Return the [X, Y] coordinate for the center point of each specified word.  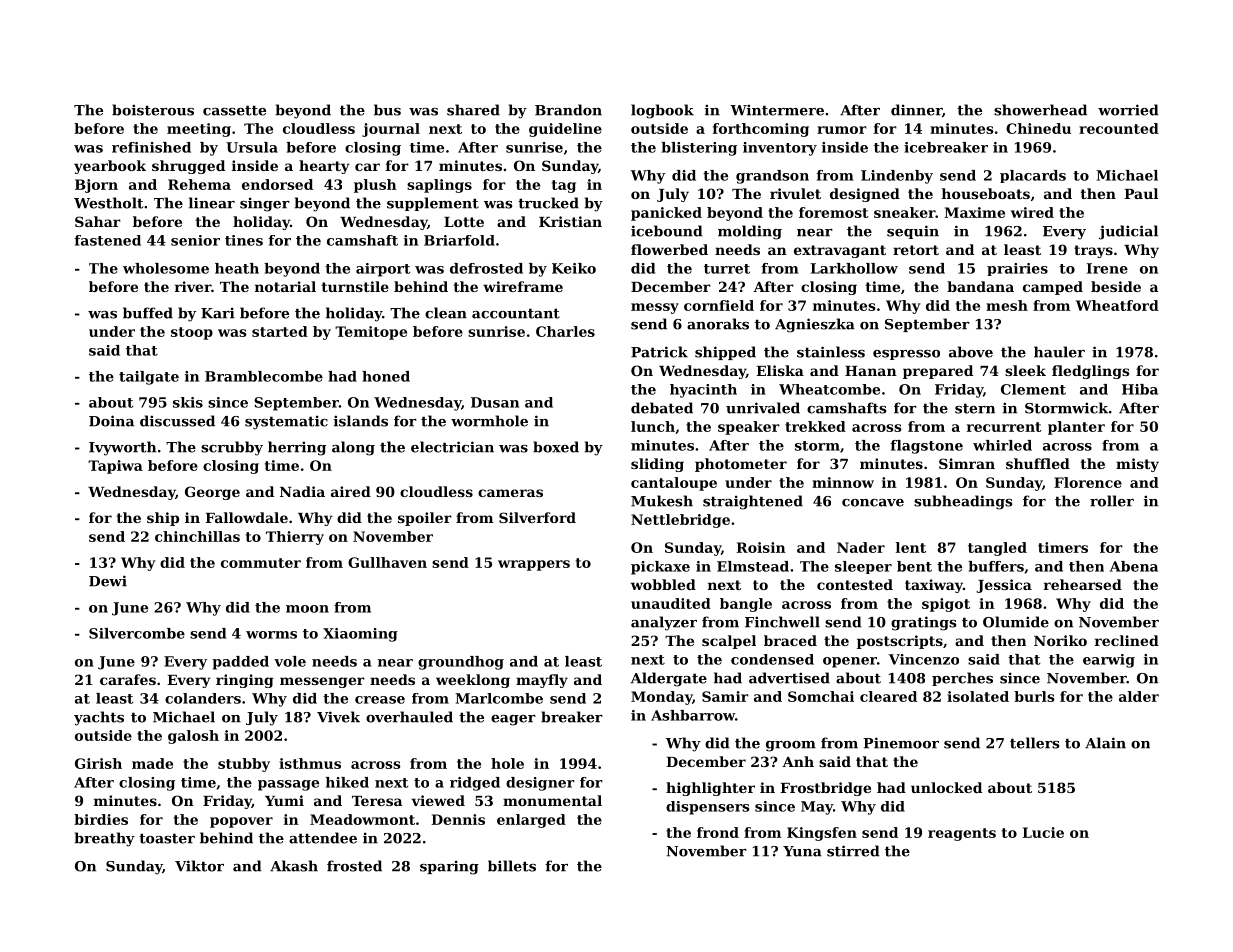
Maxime [974, 212]
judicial [1128, 232]
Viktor [199, 866]
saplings [439, 186]
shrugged [188, 167]
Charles [565, 331]
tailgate [149, 378]
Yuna [802, 851]
